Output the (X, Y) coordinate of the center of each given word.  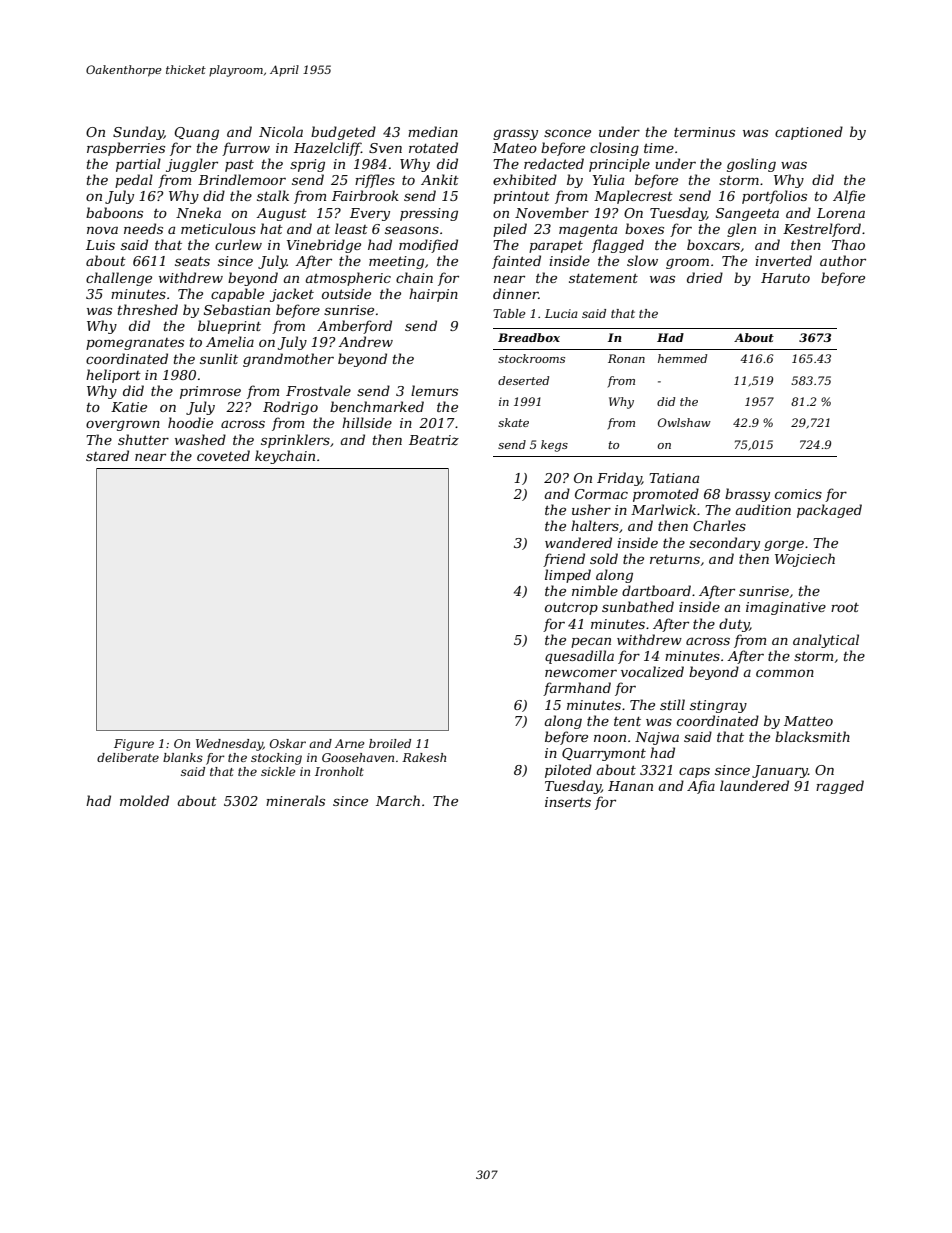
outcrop (571, 609)
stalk (273, 195)
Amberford (354, 327)
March (398, 800)
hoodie (190, 422)
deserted (523, 380)
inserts (568, 802)
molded (144, 800)
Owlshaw (684, 422)
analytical (826, 641)
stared (107, 455)
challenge (119, 279)
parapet (556, 247)
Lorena (841, 213)
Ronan (626, 358)
